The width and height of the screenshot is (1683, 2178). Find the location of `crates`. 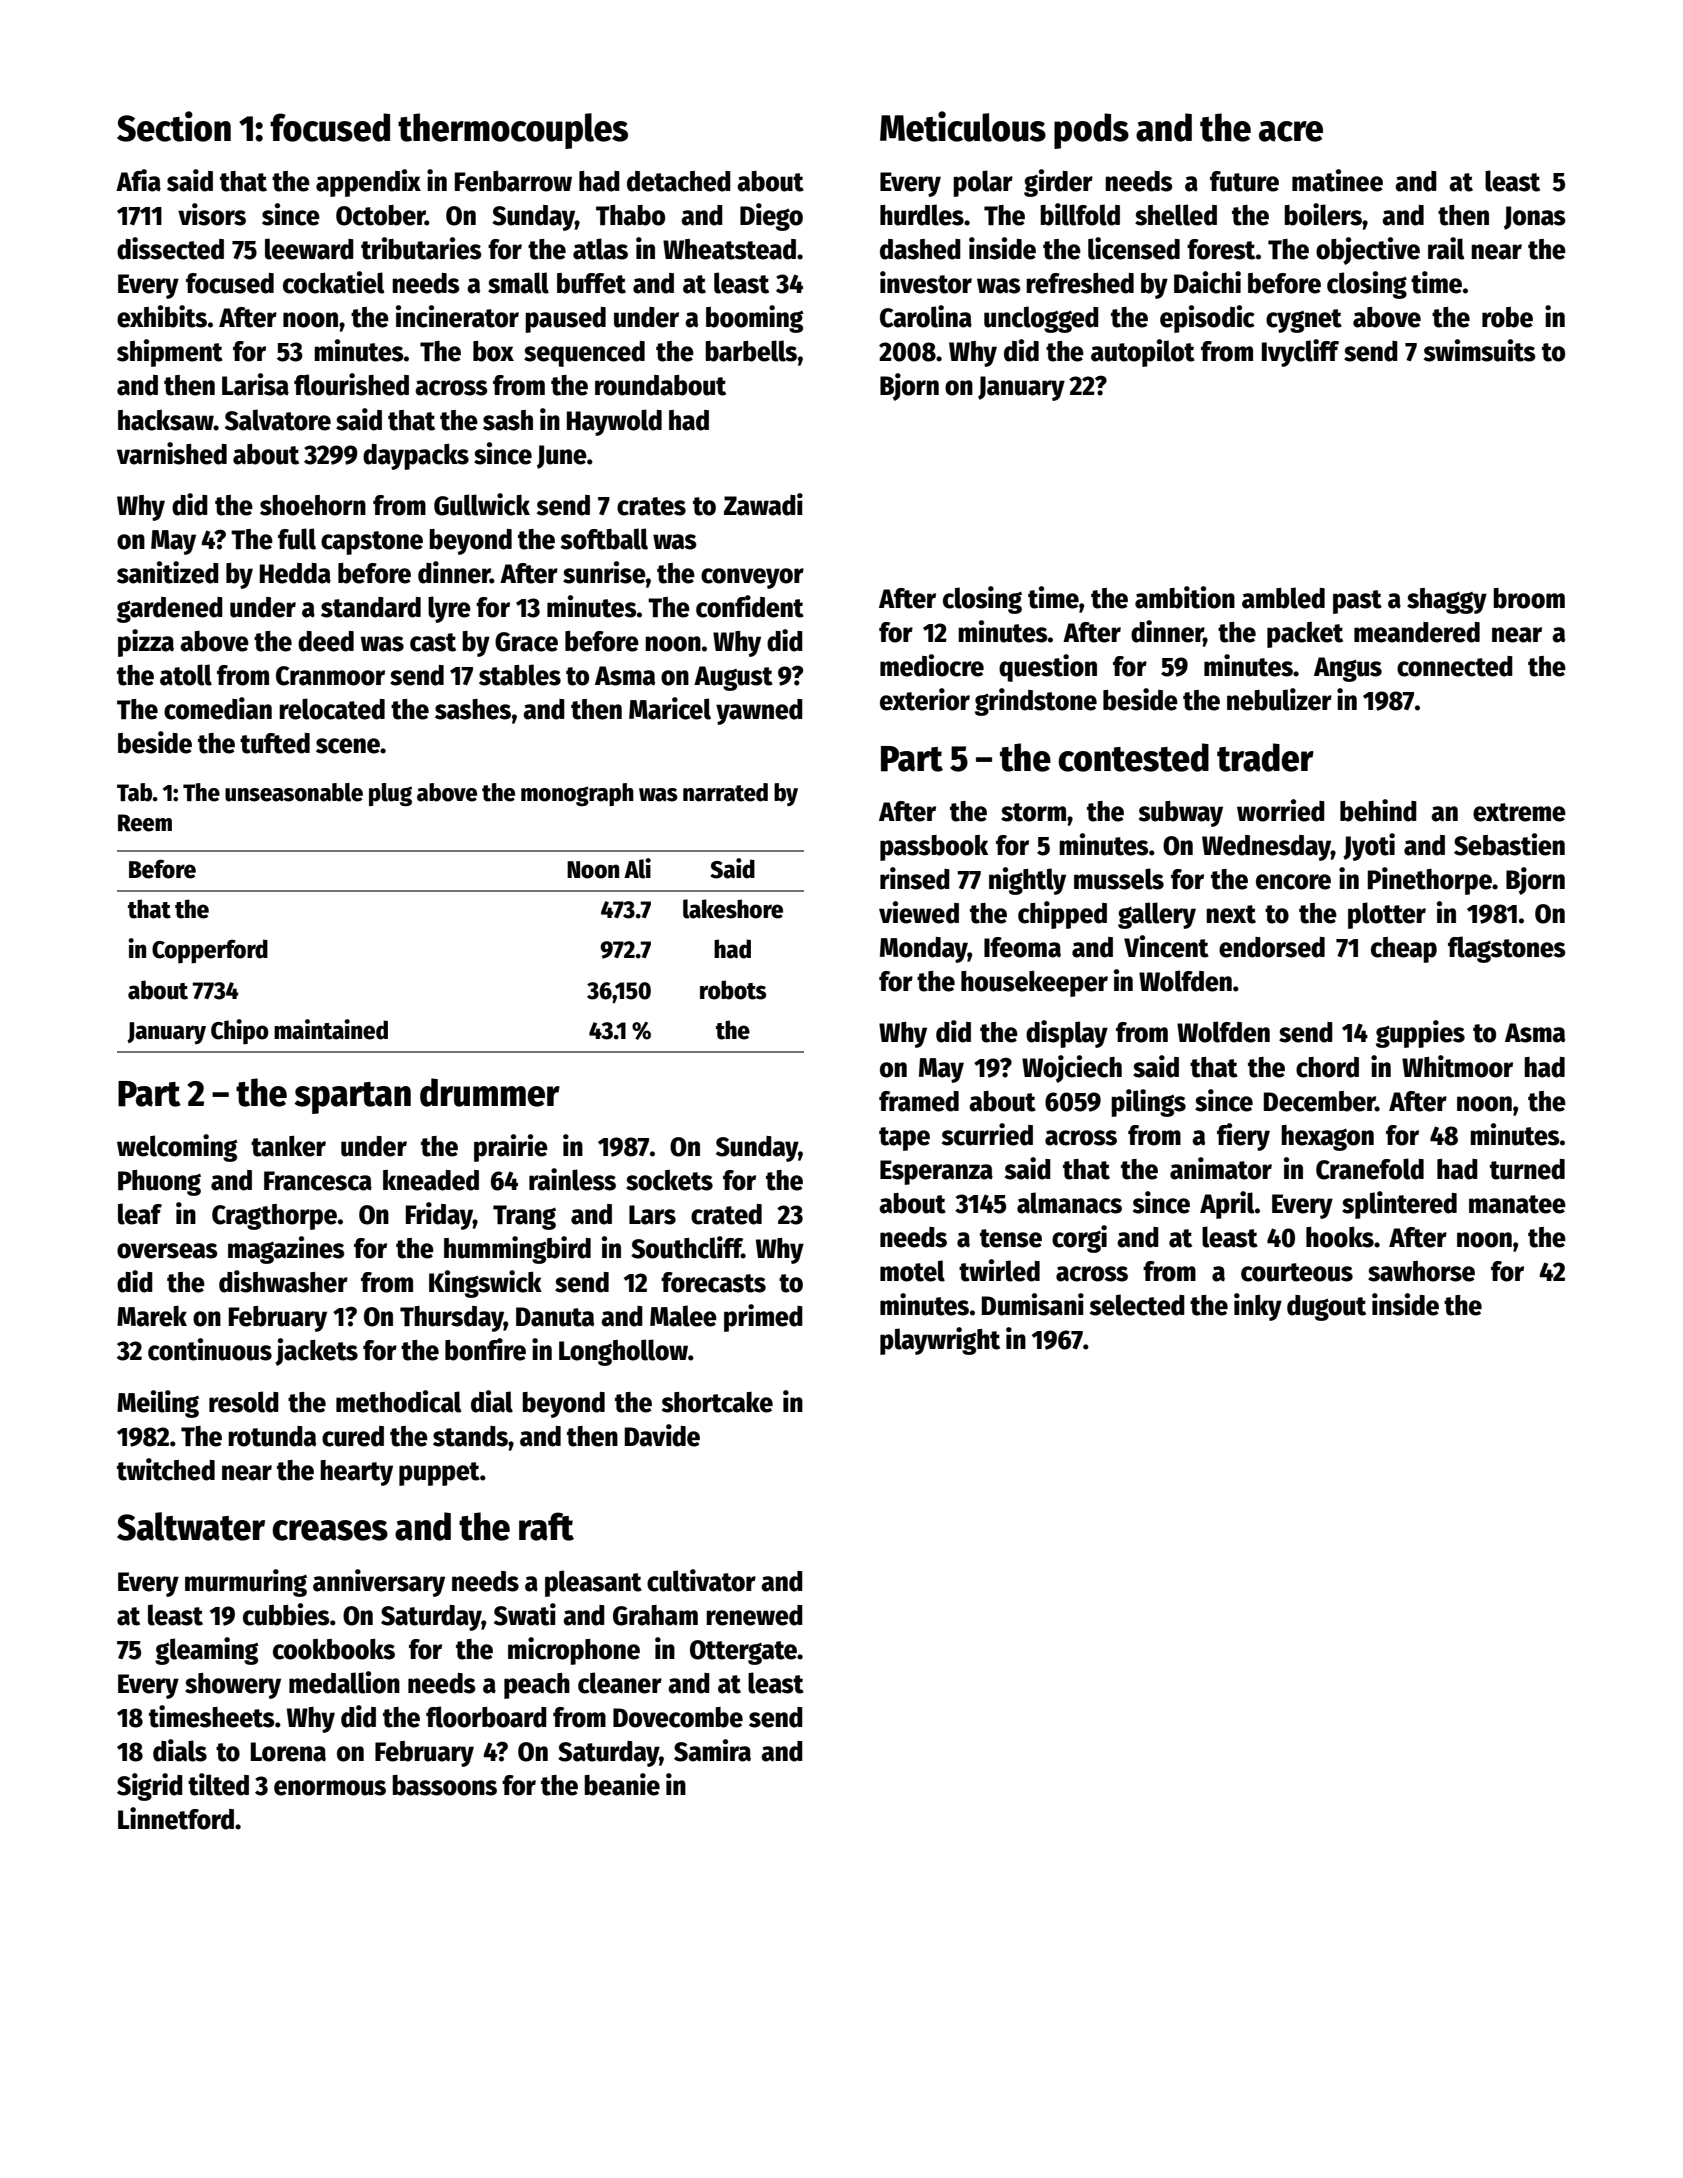

crates is located at coordinates (651, 506).
